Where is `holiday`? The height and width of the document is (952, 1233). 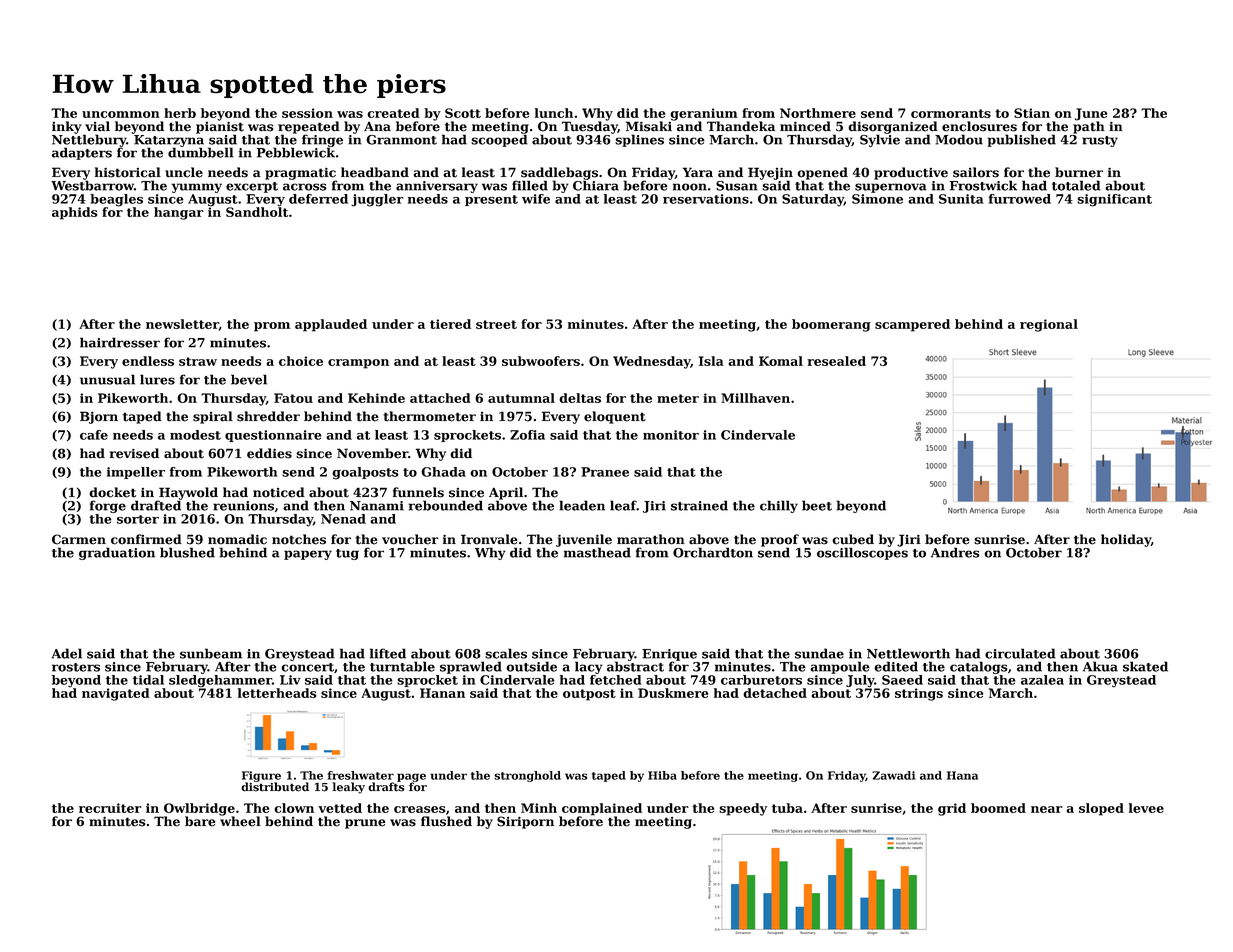 holiday is located at coordinates (1126, 540).
